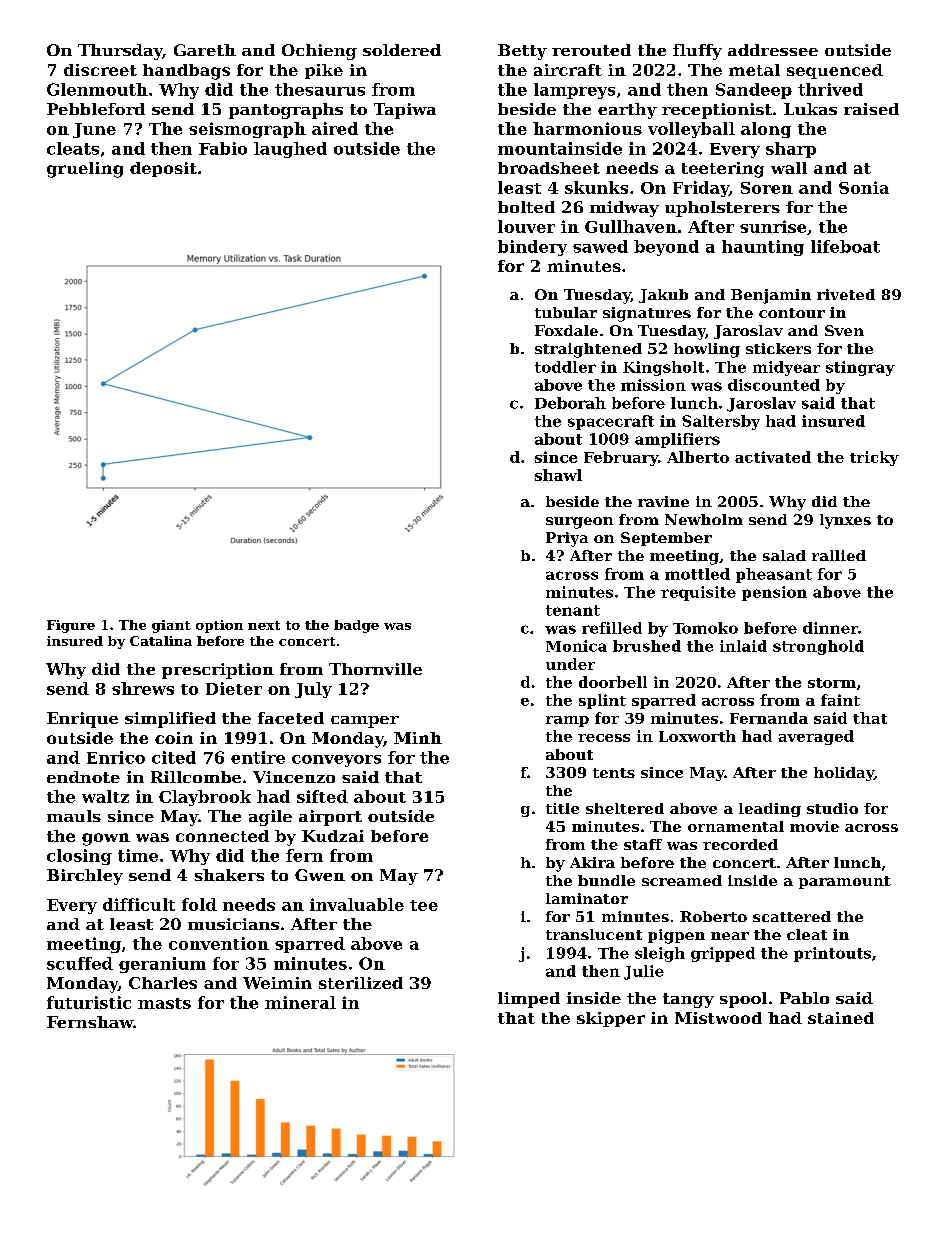 Image resolution: width=952 pixels, height=1233 pixels. What do you see at coordinates (565, 367) in the document?
I see `toddler` at bounding box center [565, 367].
